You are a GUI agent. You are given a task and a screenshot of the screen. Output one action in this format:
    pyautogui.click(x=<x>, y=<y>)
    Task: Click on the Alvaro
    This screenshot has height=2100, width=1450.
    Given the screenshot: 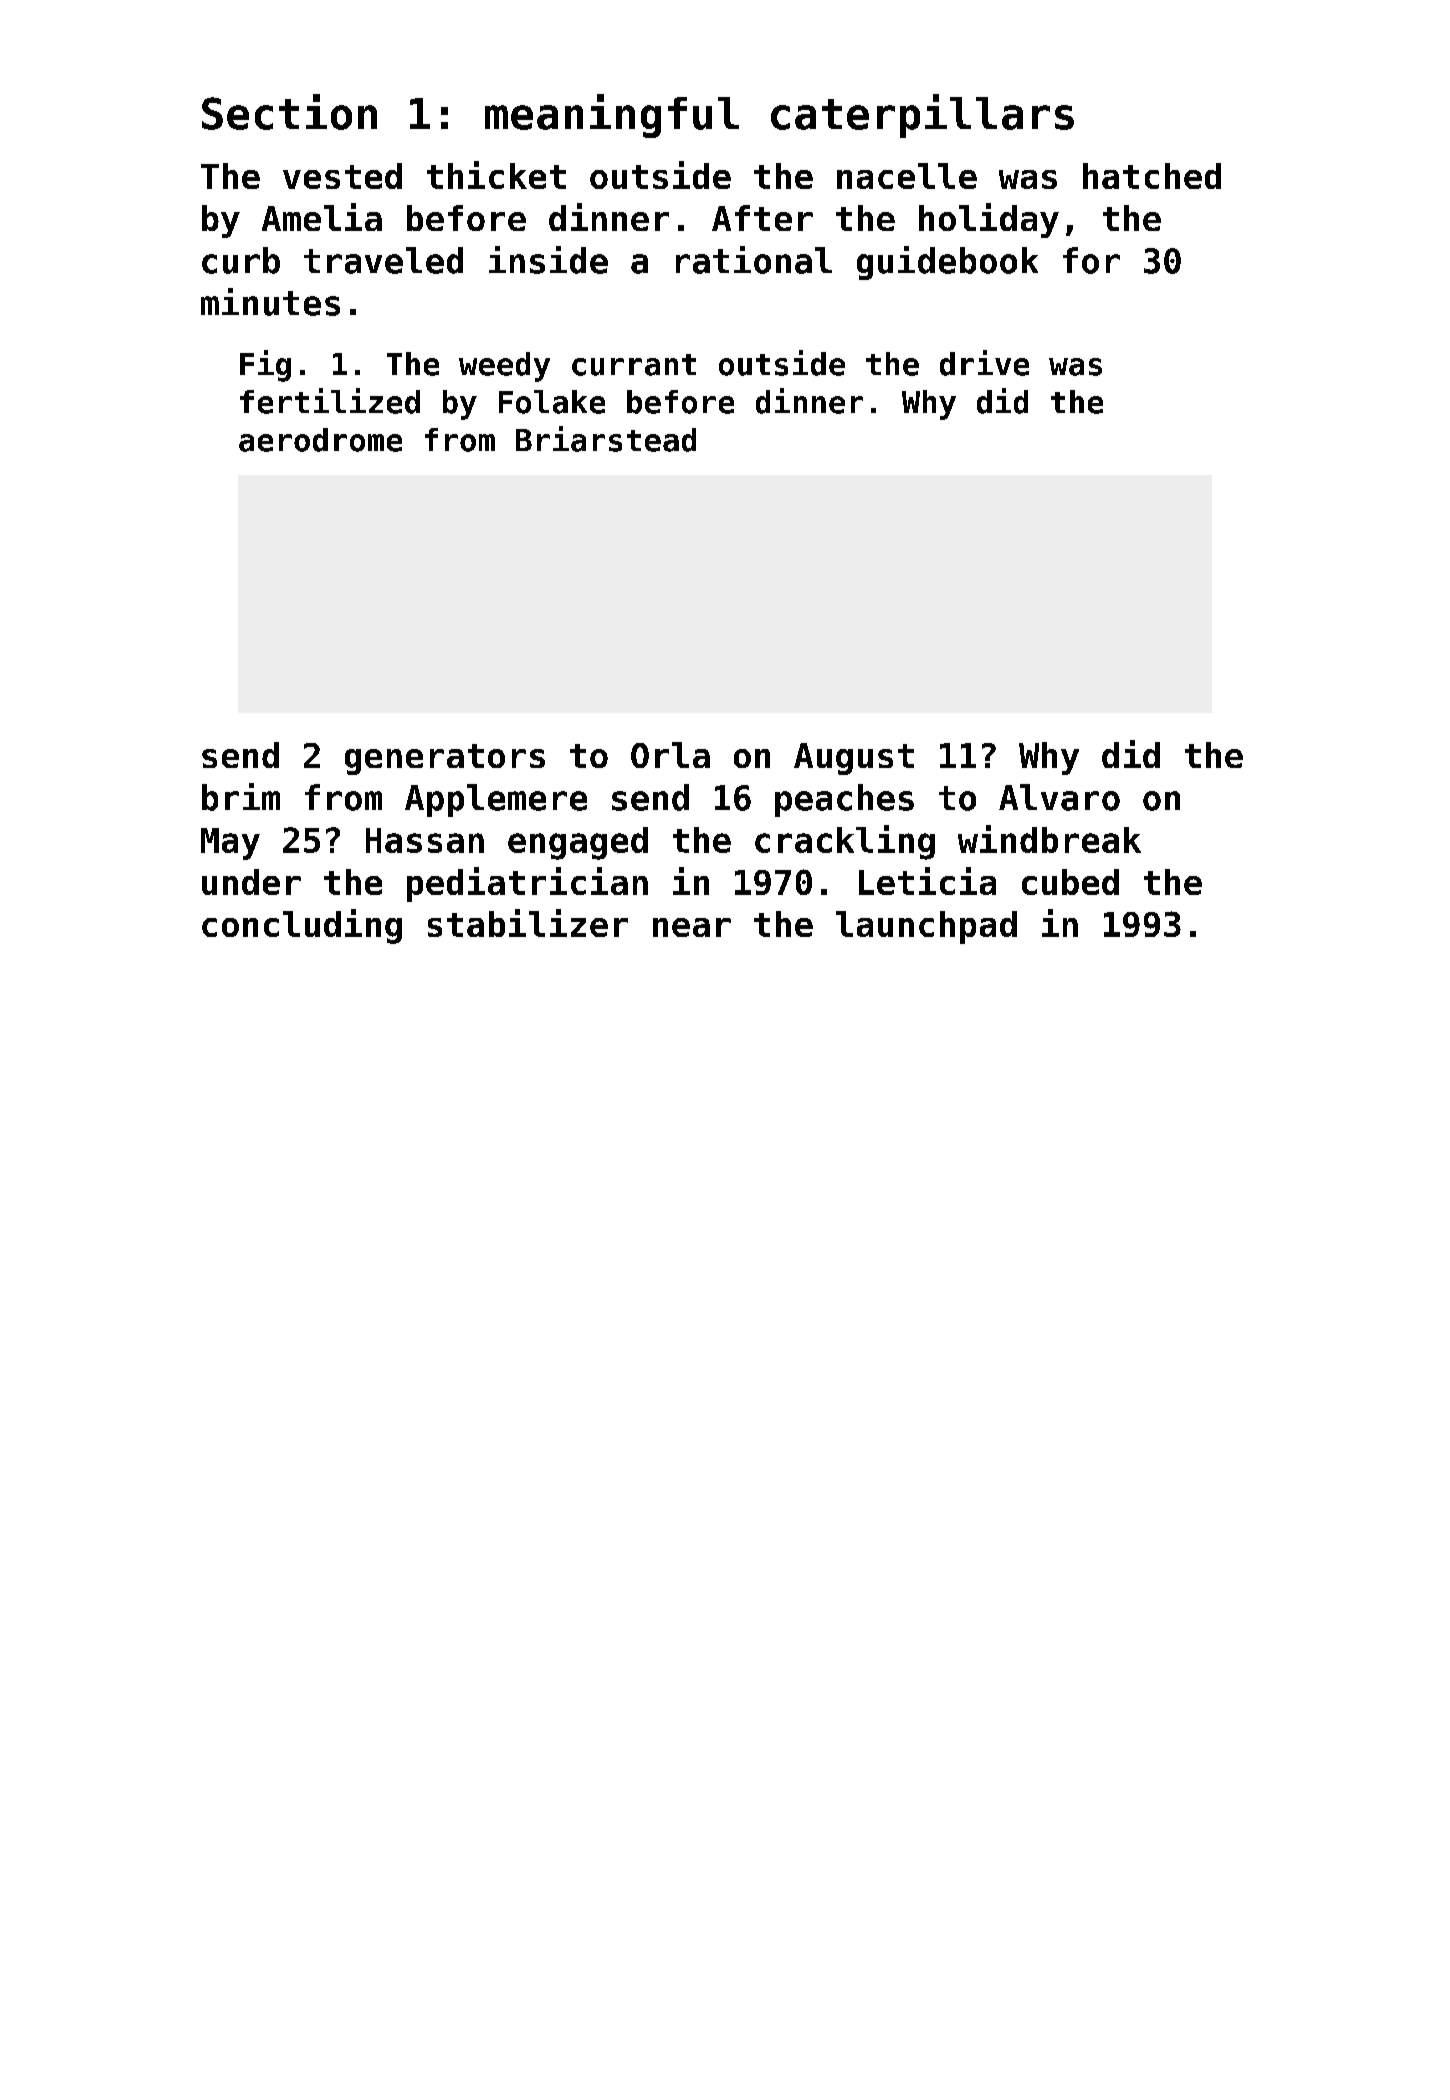 What is the action you would take?
    pyautogui.click(x=1059, y=797)
